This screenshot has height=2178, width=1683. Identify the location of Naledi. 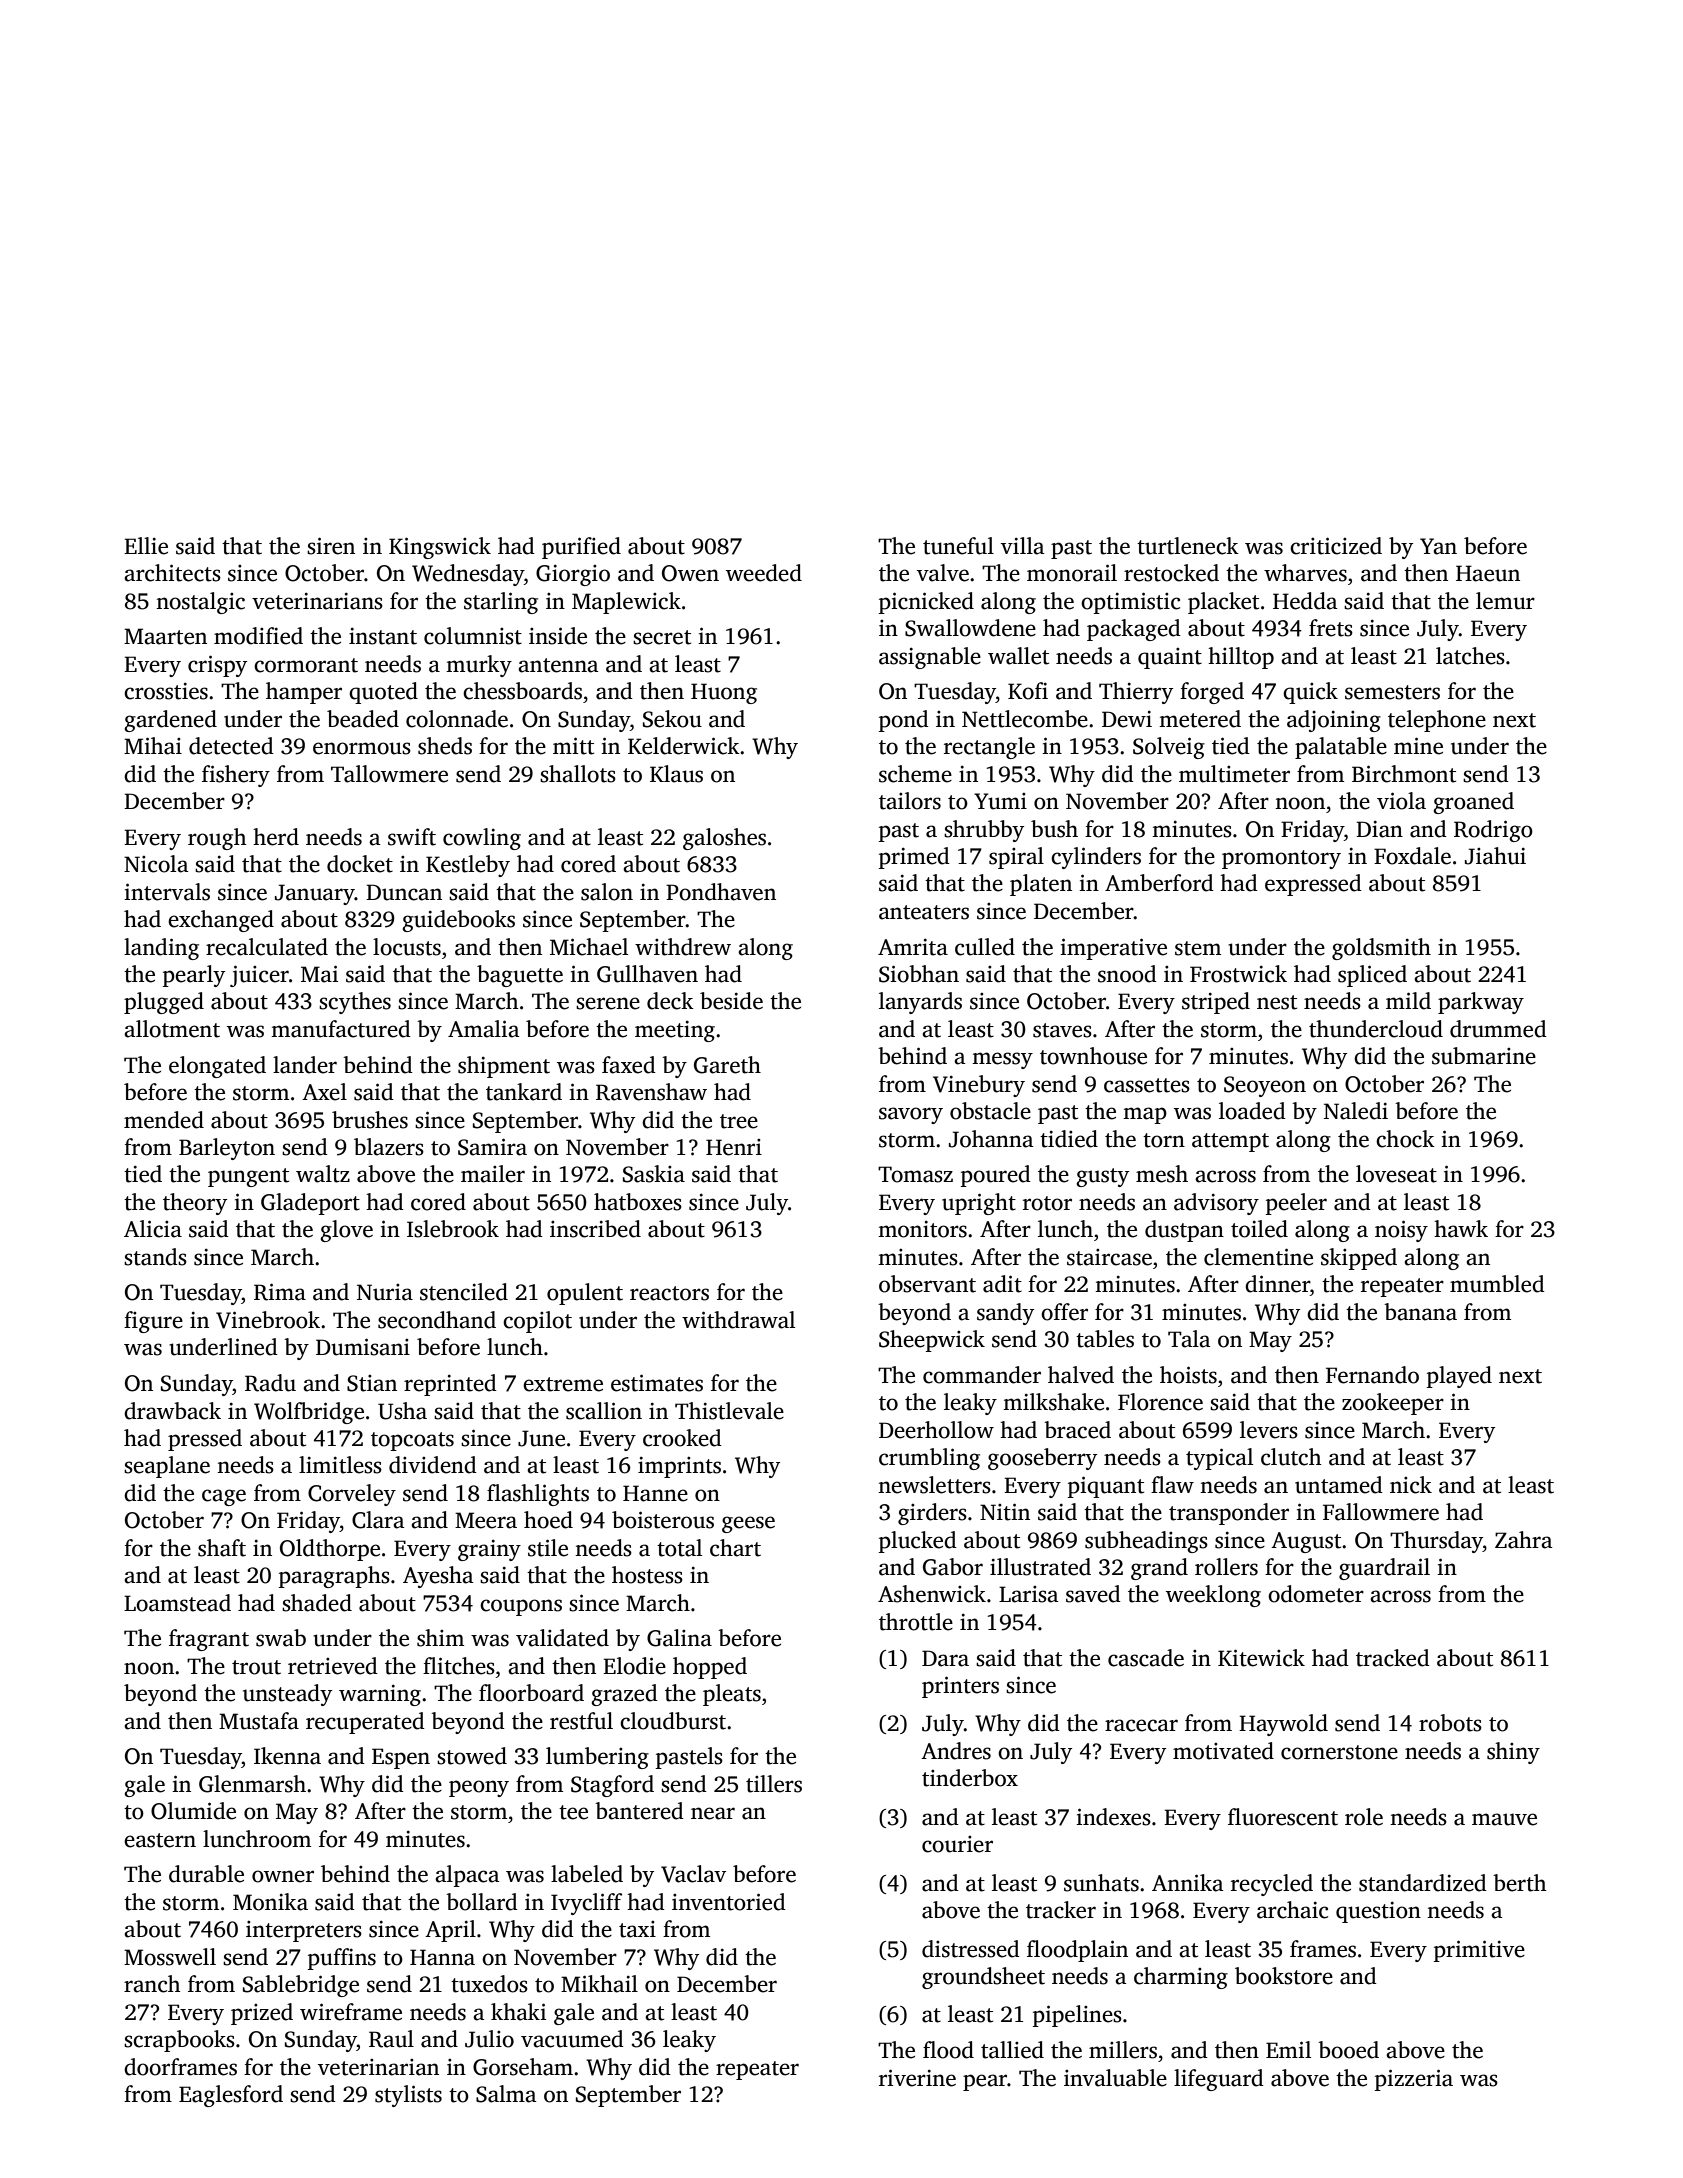
(1356, 1111).
